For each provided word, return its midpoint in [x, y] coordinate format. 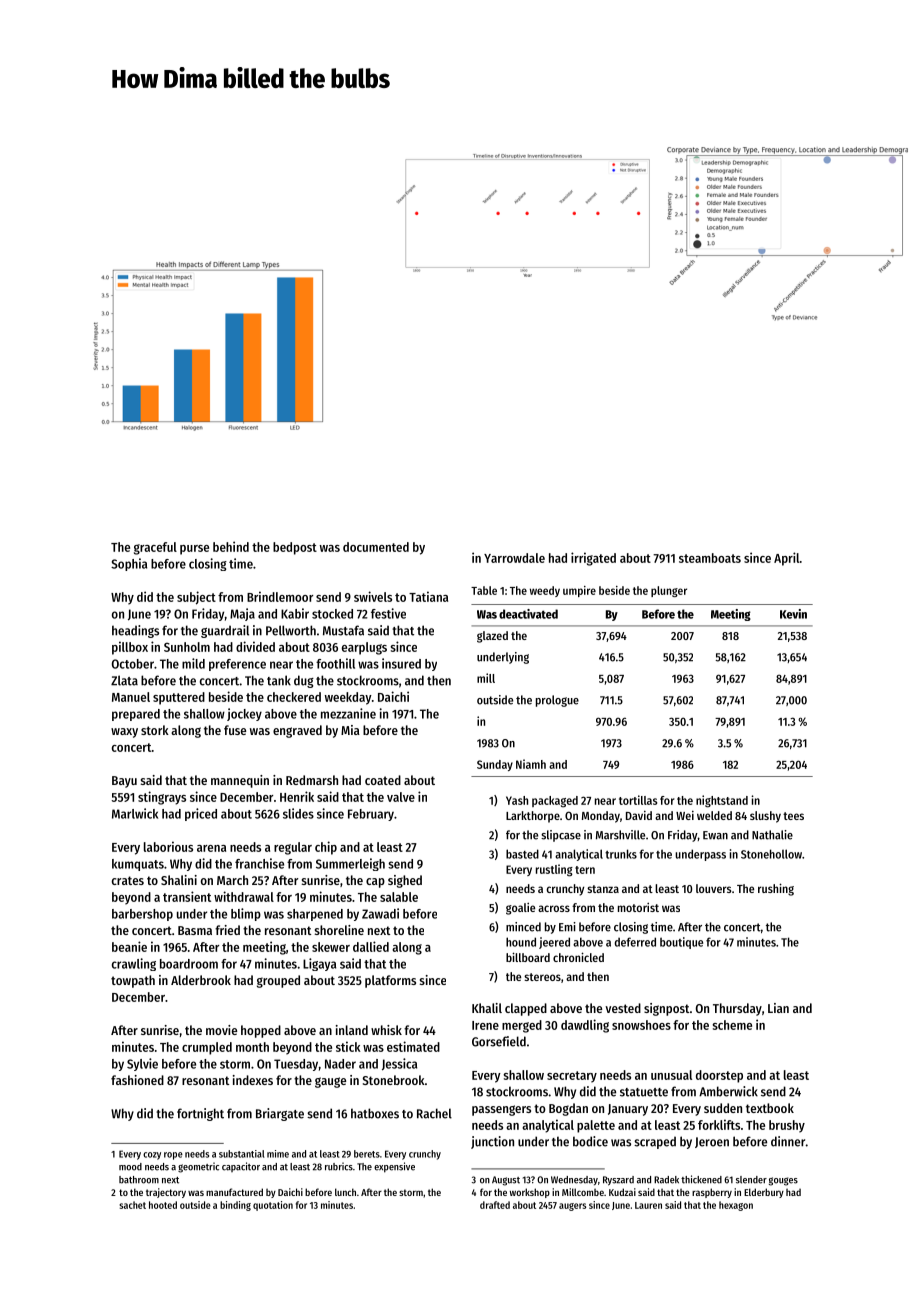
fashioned [137, 1080]
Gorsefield [499, 1041]
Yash [517, 800]
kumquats [138, 865]
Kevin [793, 614]
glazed [492, 637]
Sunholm [187, 647]
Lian [778, 1008]
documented [376, 547]
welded [714, 815]
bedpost [295, 548]
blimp [246, 914]
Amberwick [728, 1091]
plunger [669, 591]
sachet [132, 1205]
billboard [528, 957]
